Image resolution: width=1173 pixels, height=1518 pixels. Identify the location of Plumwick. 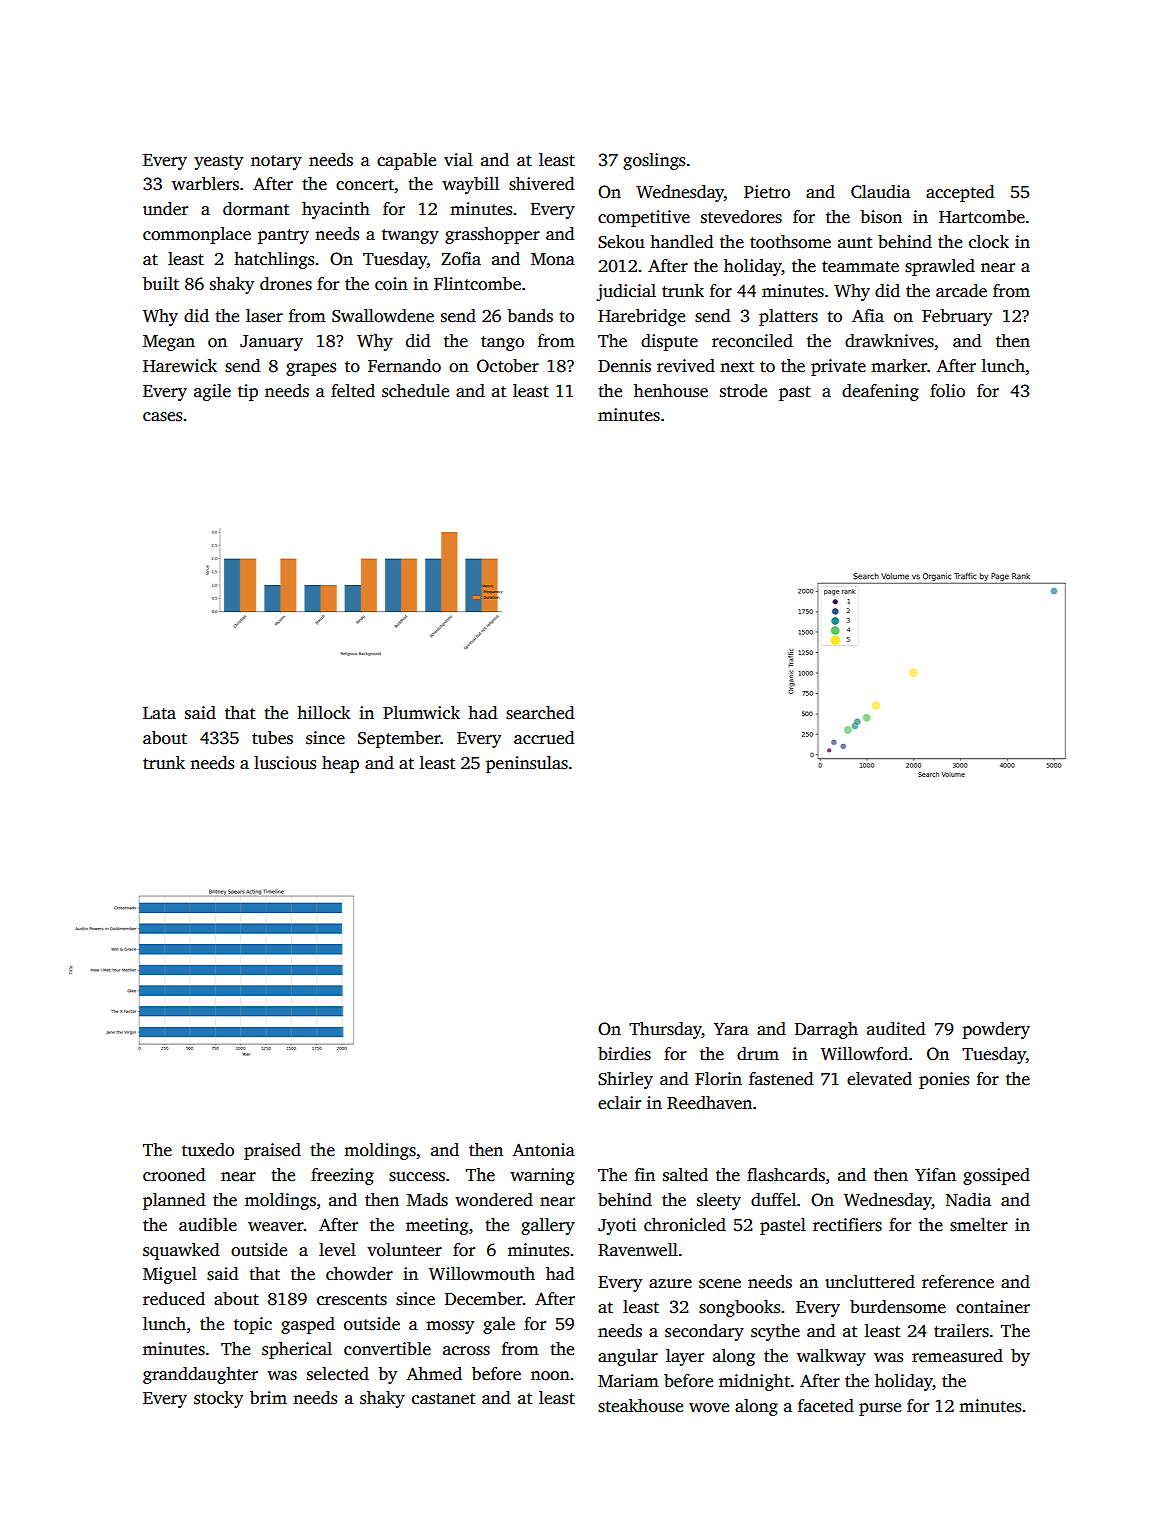
(421, 713).
